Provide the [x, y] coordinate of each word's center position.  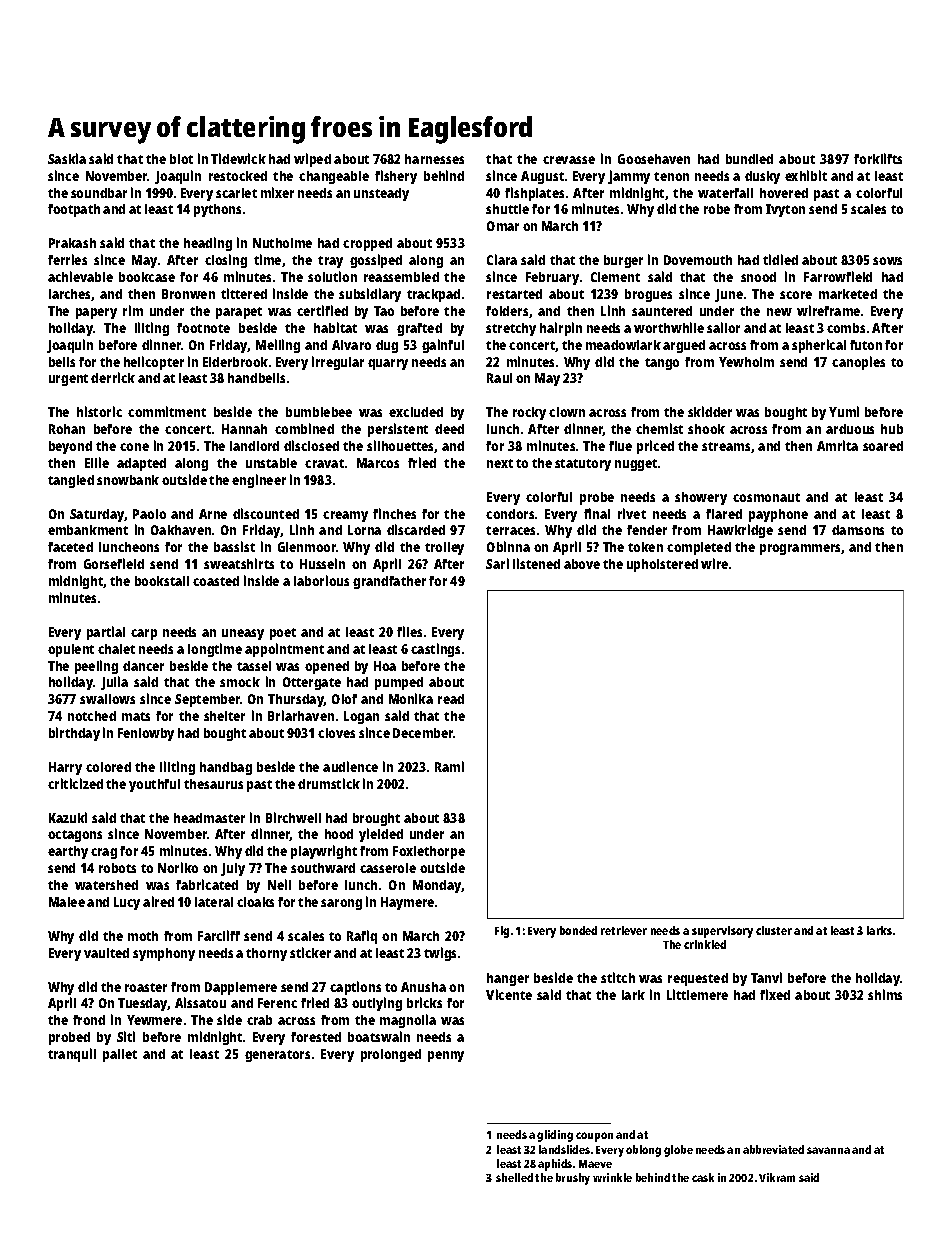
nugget [636, 465]
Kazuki [68, 817]
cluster [774, 930]
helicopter [154, 363]
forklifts [878, 158]
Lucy [127, 903]
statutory [583, 465]
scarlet [236, 193]
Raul [499, 378]
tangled [71, 481]
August [542, 177]
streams [726, 446]
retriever [624, 930]
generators [277, 1056]
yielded [381, 835]
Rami [449, 766]
